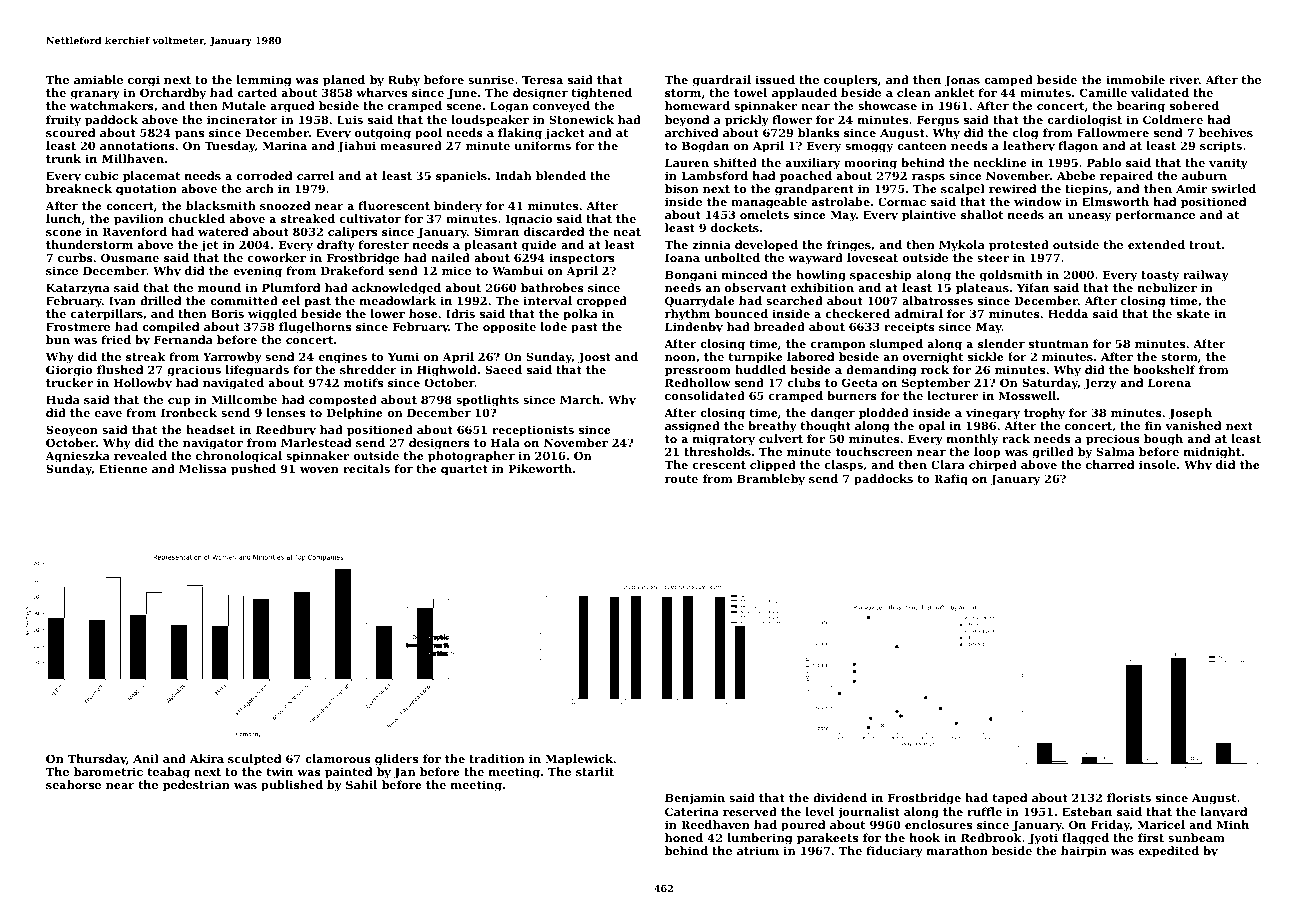 Image resolution: width=1308 pixels, height=924 pixels. What do you see at coordinates (1193, 313) in the document?
I see `skate` at bounding box center [1193, 313].
